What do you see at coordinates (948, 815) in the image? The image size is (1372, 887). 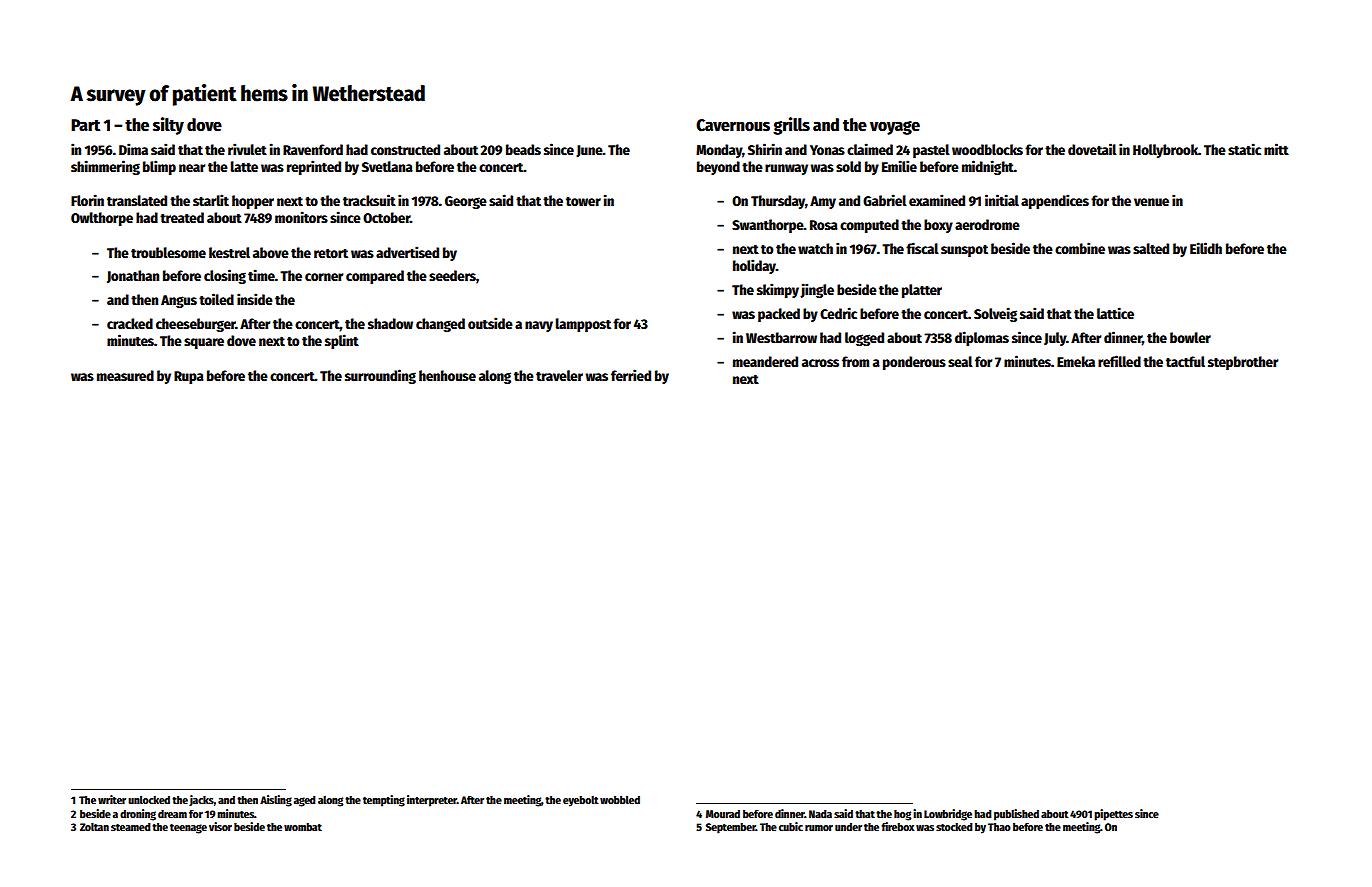 I see `Lowbridge` at bounding box center [948, 815].
